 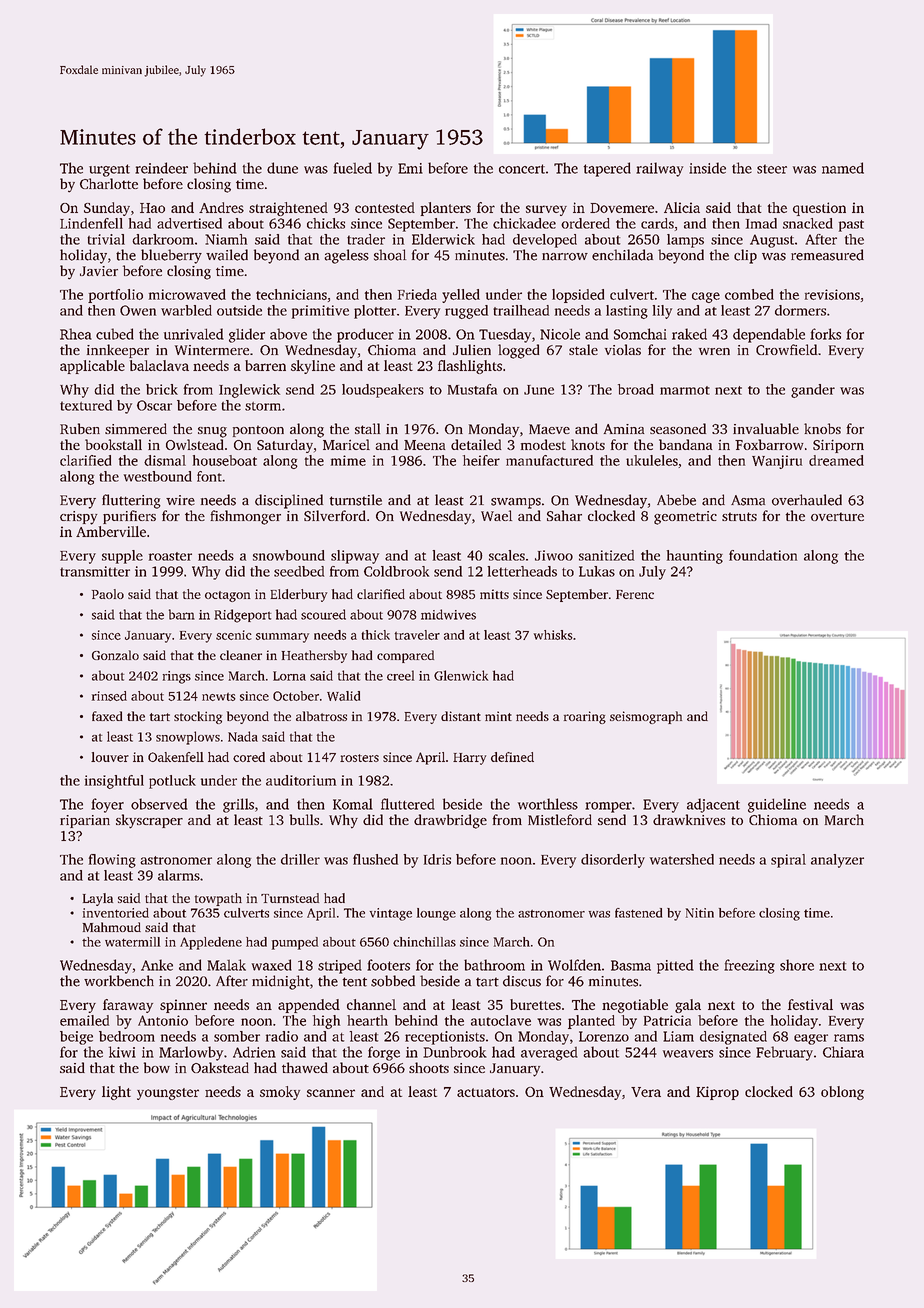 I want to click on microwaved, so click(x=187, y=294).
